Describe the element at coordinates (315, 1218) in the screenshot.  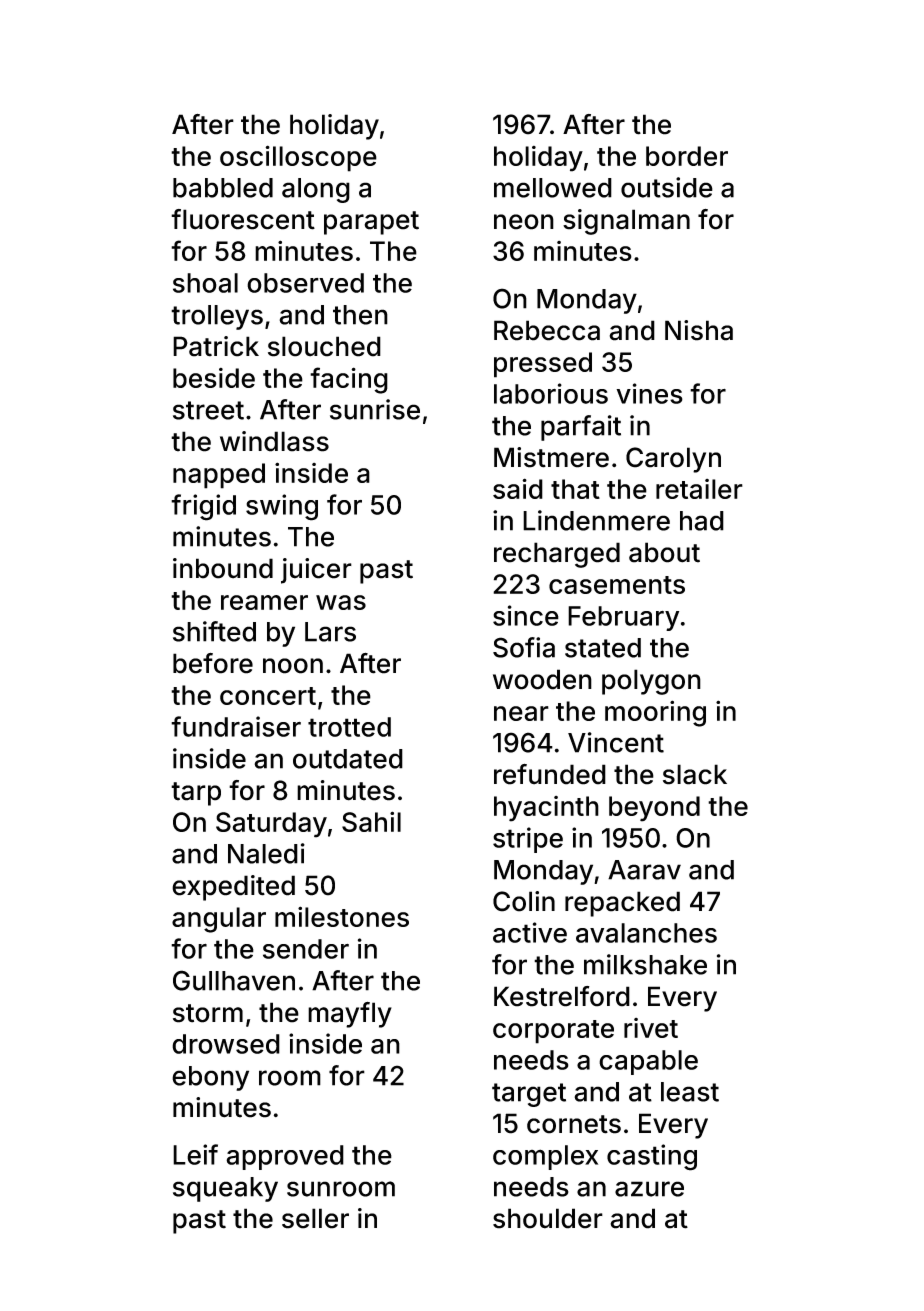
I see `seller` at that location.
